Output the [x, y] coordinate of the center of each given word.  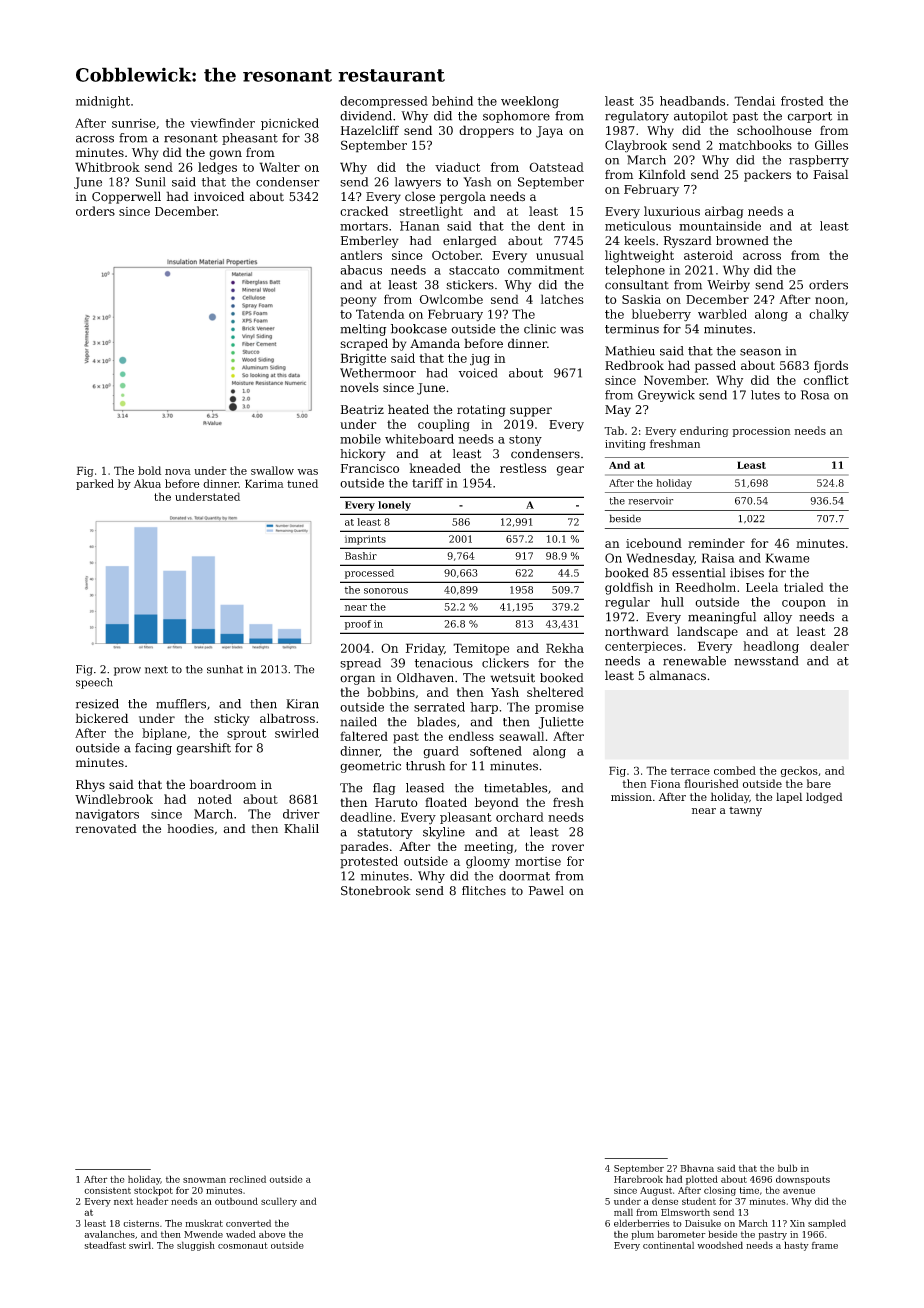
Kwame [787, 558]
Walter [279, 167]
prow [127, 671]
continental [668, 1245]
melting [363, 330]
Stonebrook [376, 891]
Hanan [420, 226]
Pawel [546, 891]
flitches [484, 891]
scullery [279, 1202]
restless [523, 468]
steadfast [105, 1245]
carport [810, 117]
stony [525, 440]
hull [672, 602]
